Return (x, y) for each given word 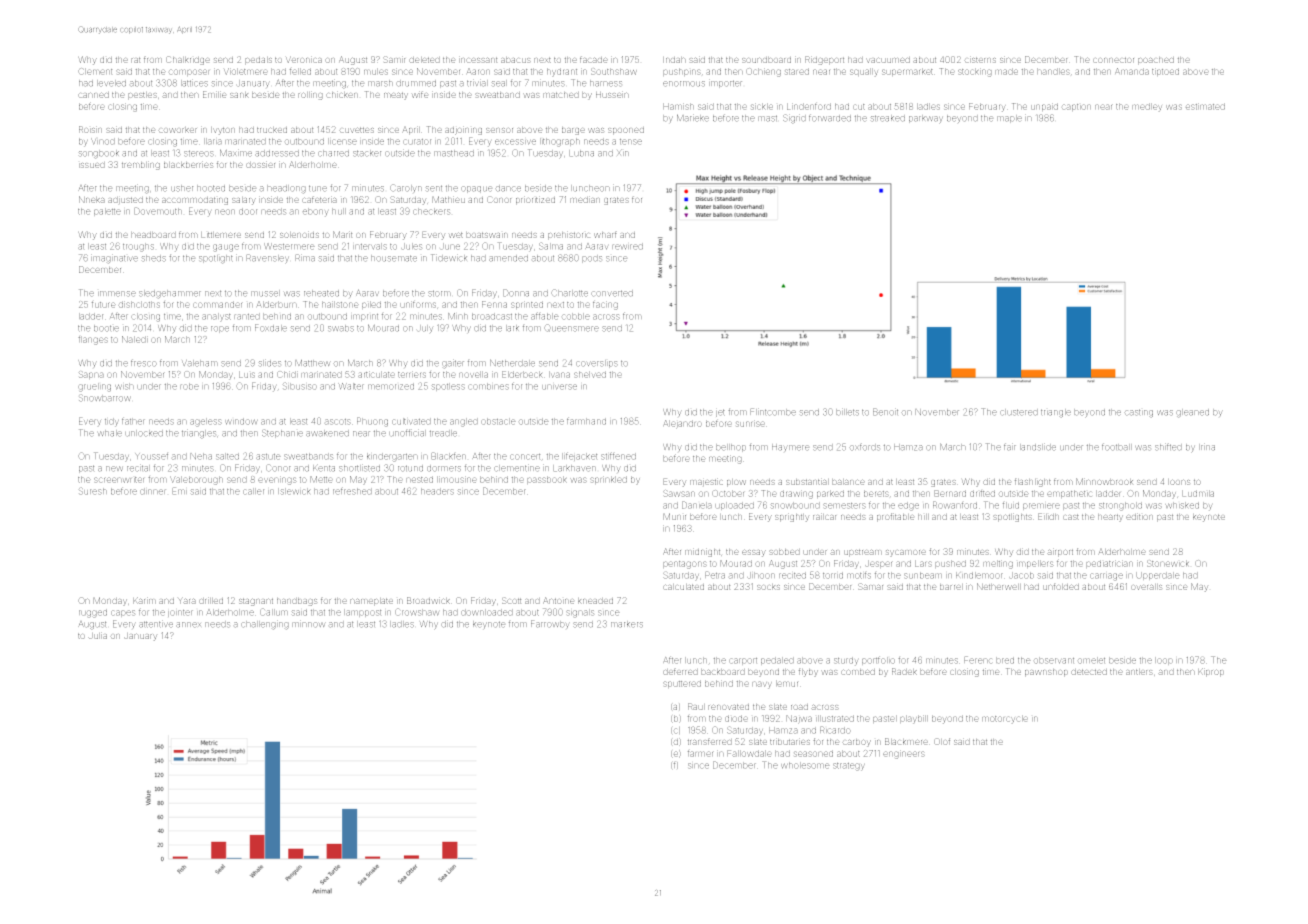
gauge (226, 248)
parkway (926, 119)
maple (1009, 119)
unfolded (1061, 586)
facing (605, 305)
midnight (702, 552)
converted (612, 293)
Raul (696, 706)
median (585, 199)
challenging (265, 625)
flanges (93, 340)
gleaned (1192, 413)
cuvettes (356, 130)
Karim (144, 600)
